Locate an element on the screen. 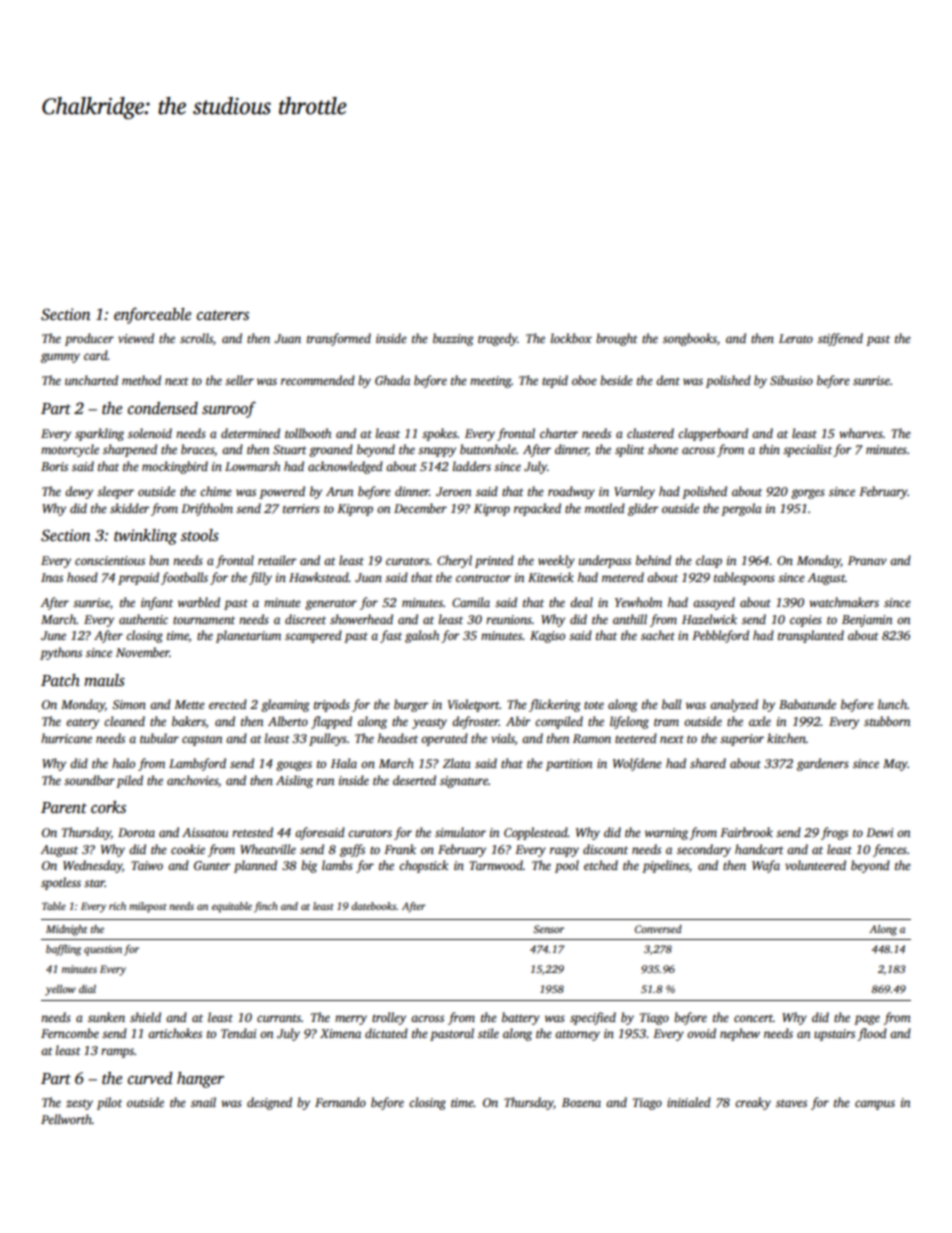  Fernando is located at coordinates (340, 1102).
